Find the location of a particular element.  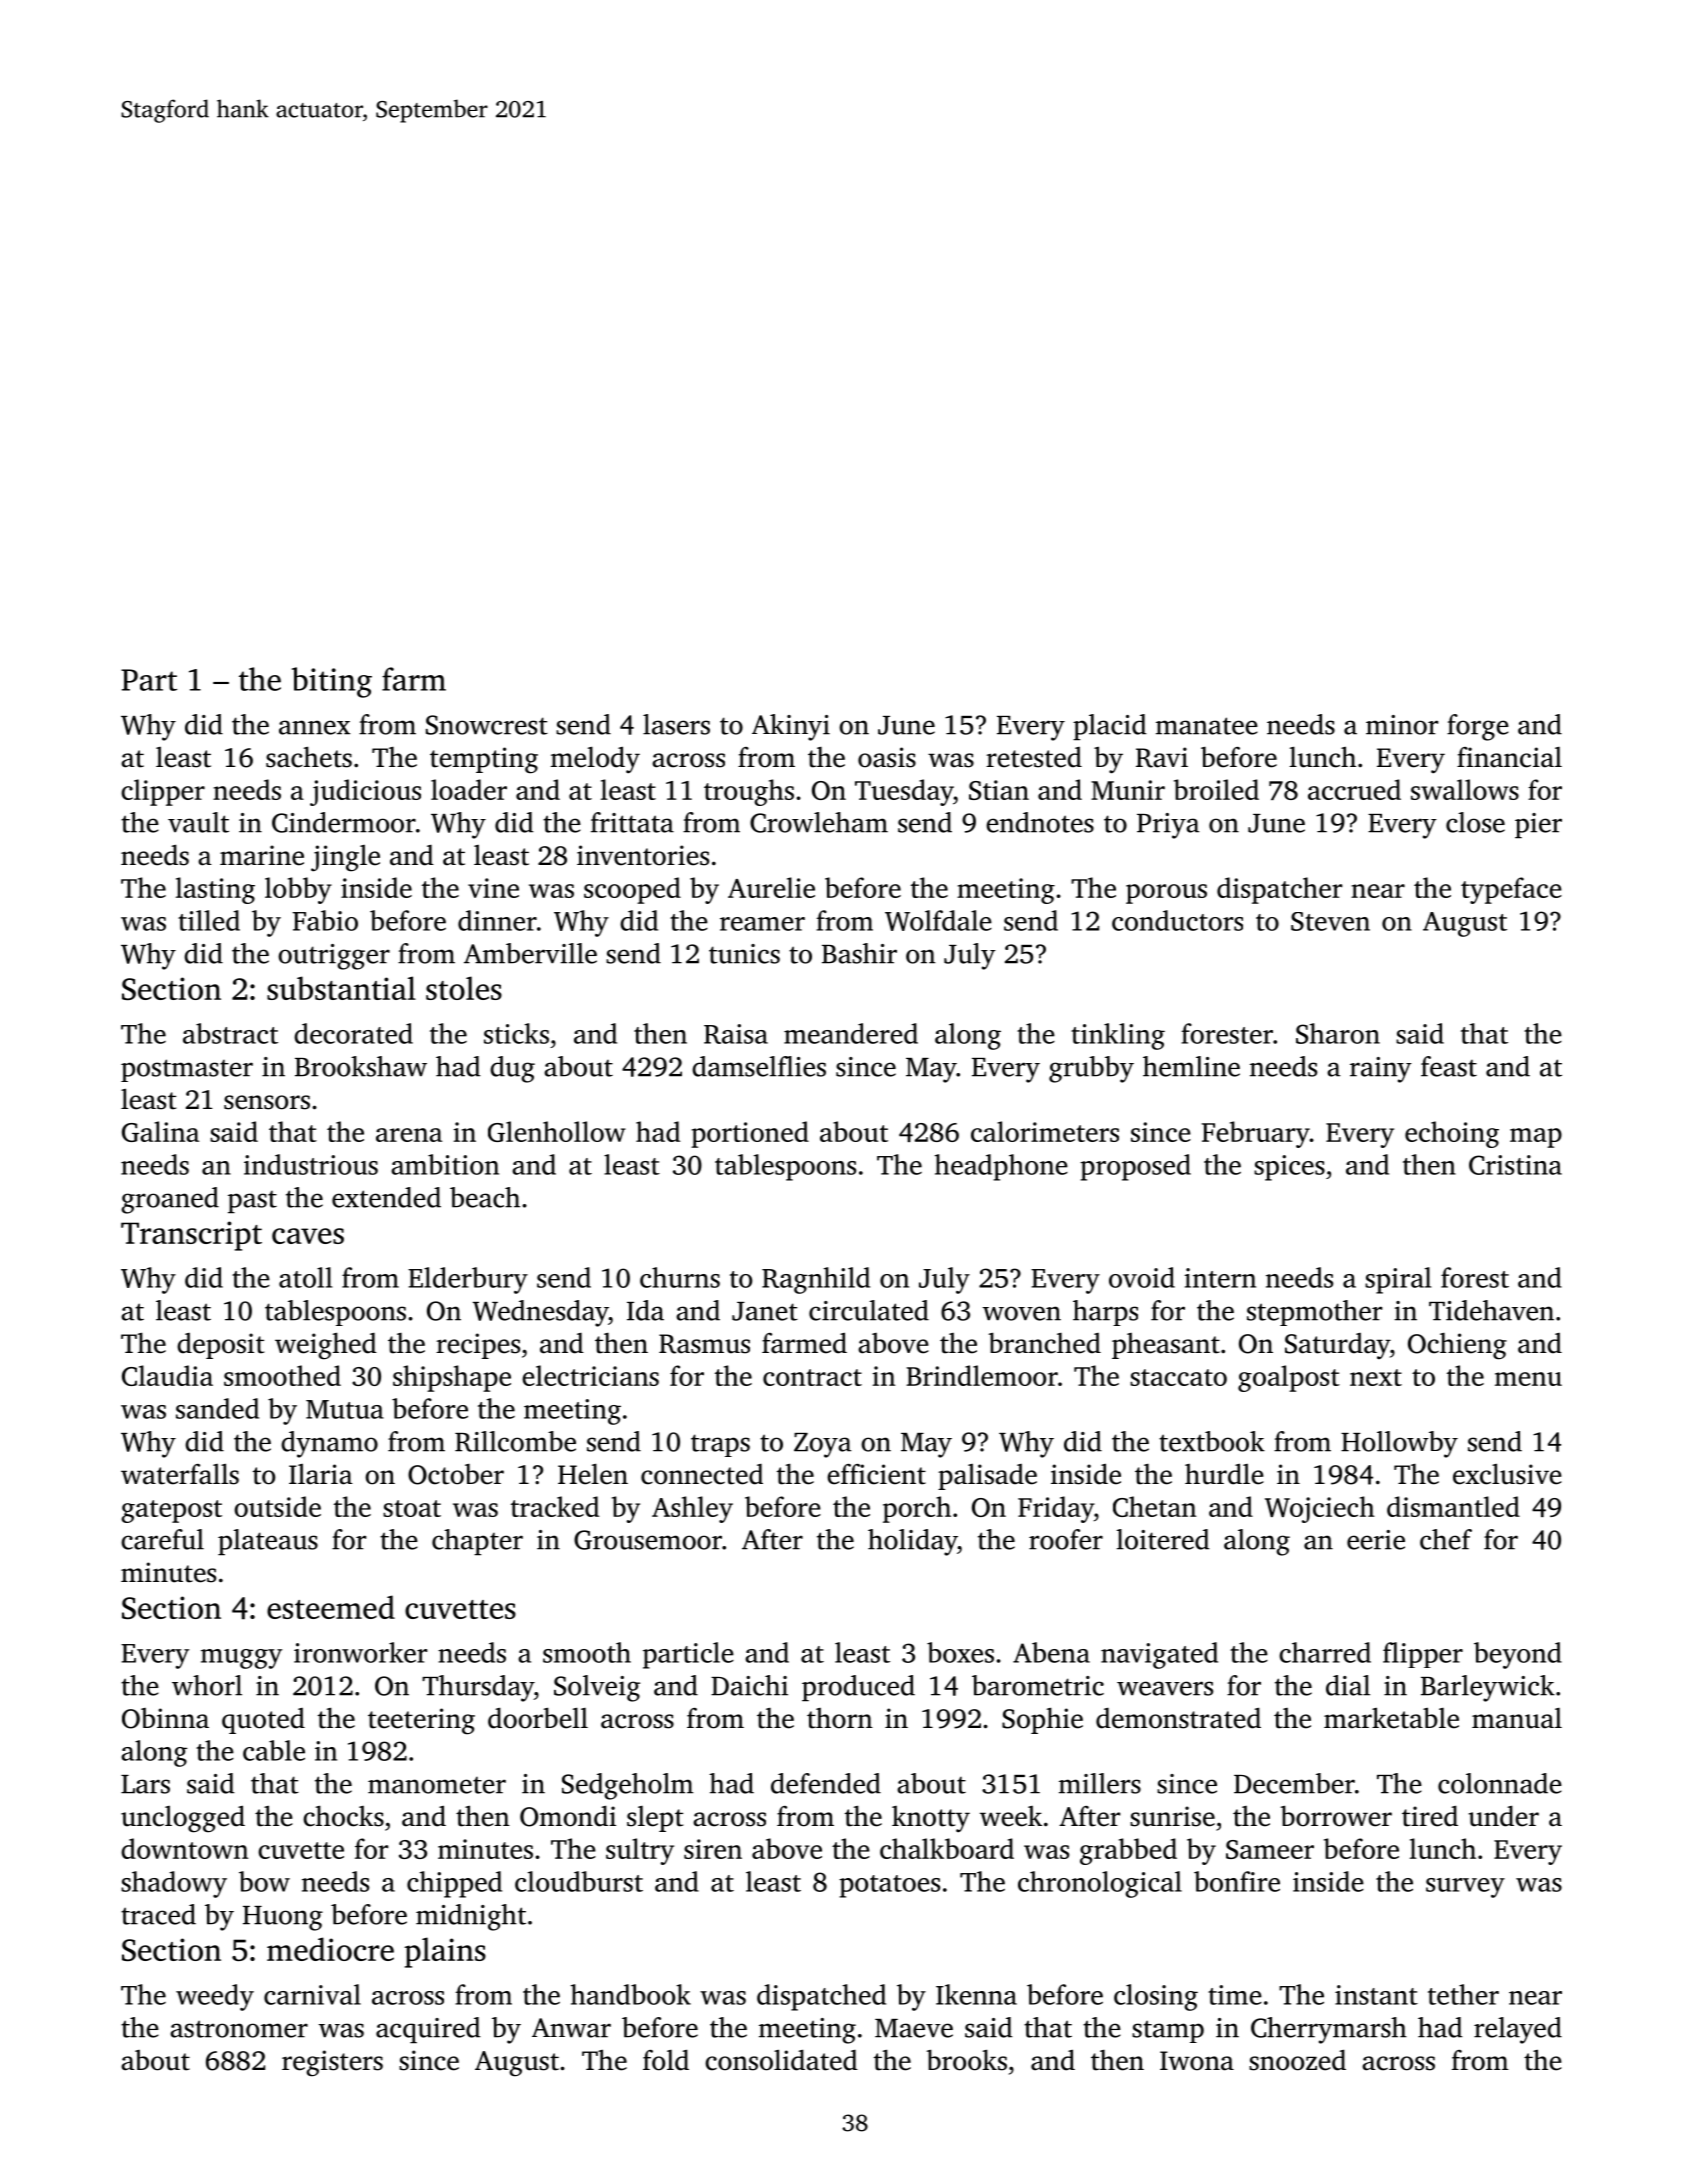

Aurelie is located at coordinates (771, 887).
